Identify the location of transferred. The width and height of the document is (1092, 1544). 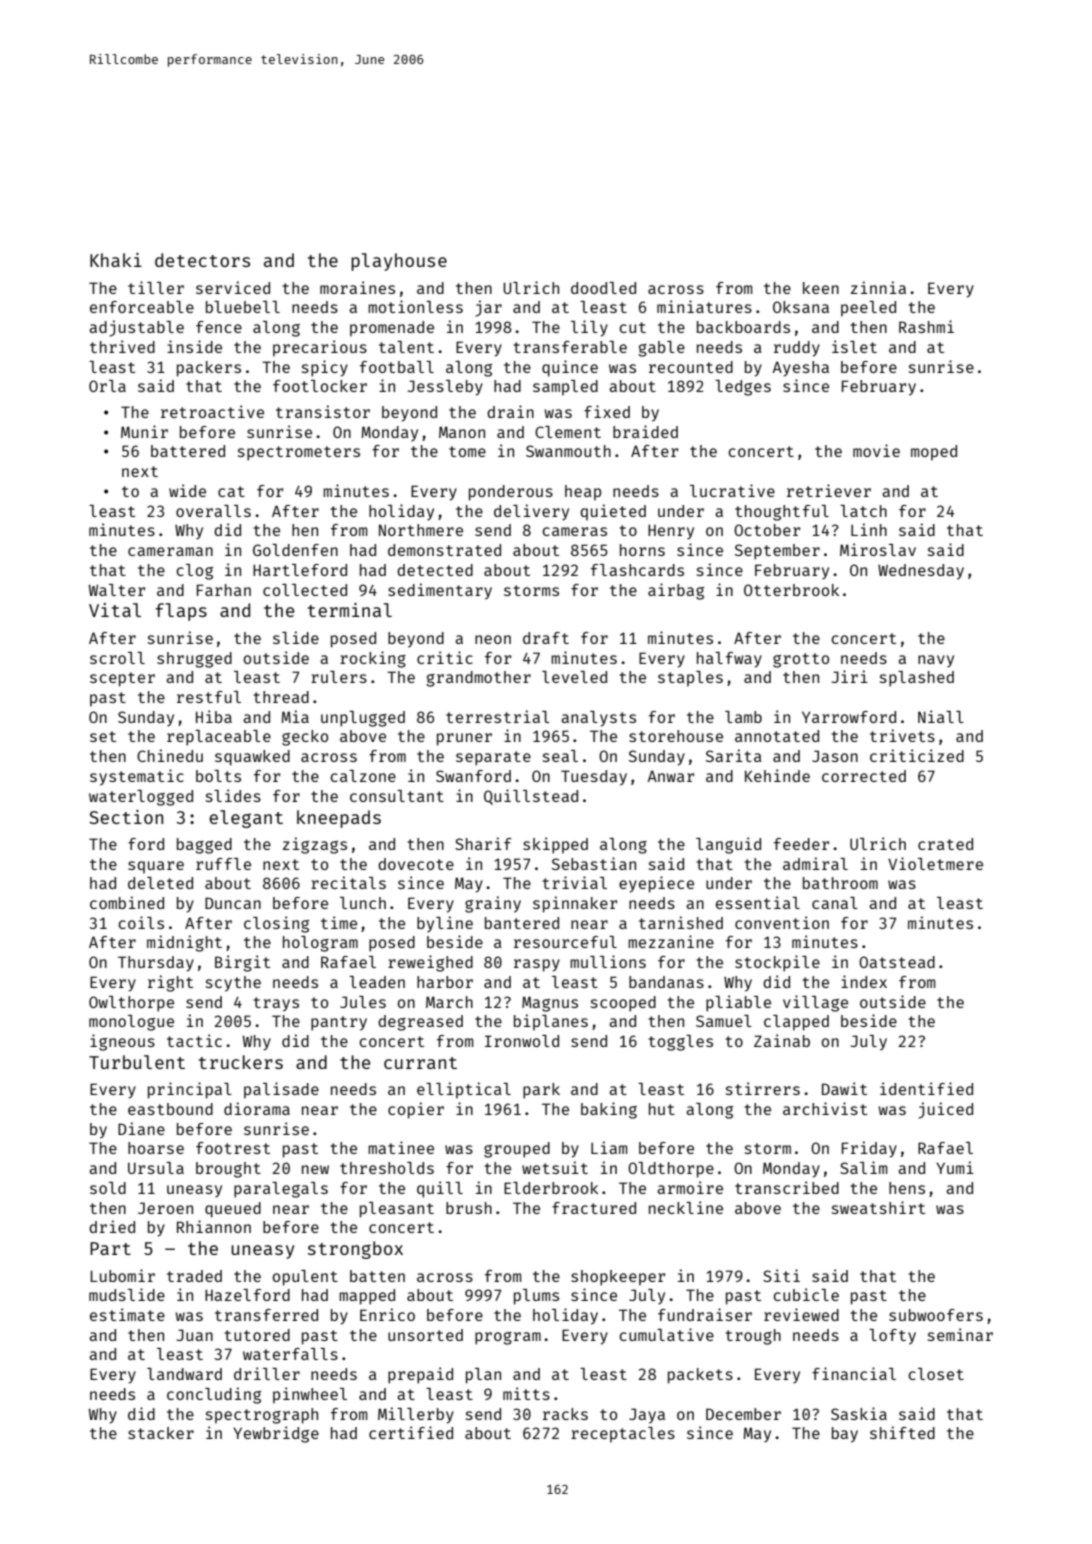
(266, 1315).
